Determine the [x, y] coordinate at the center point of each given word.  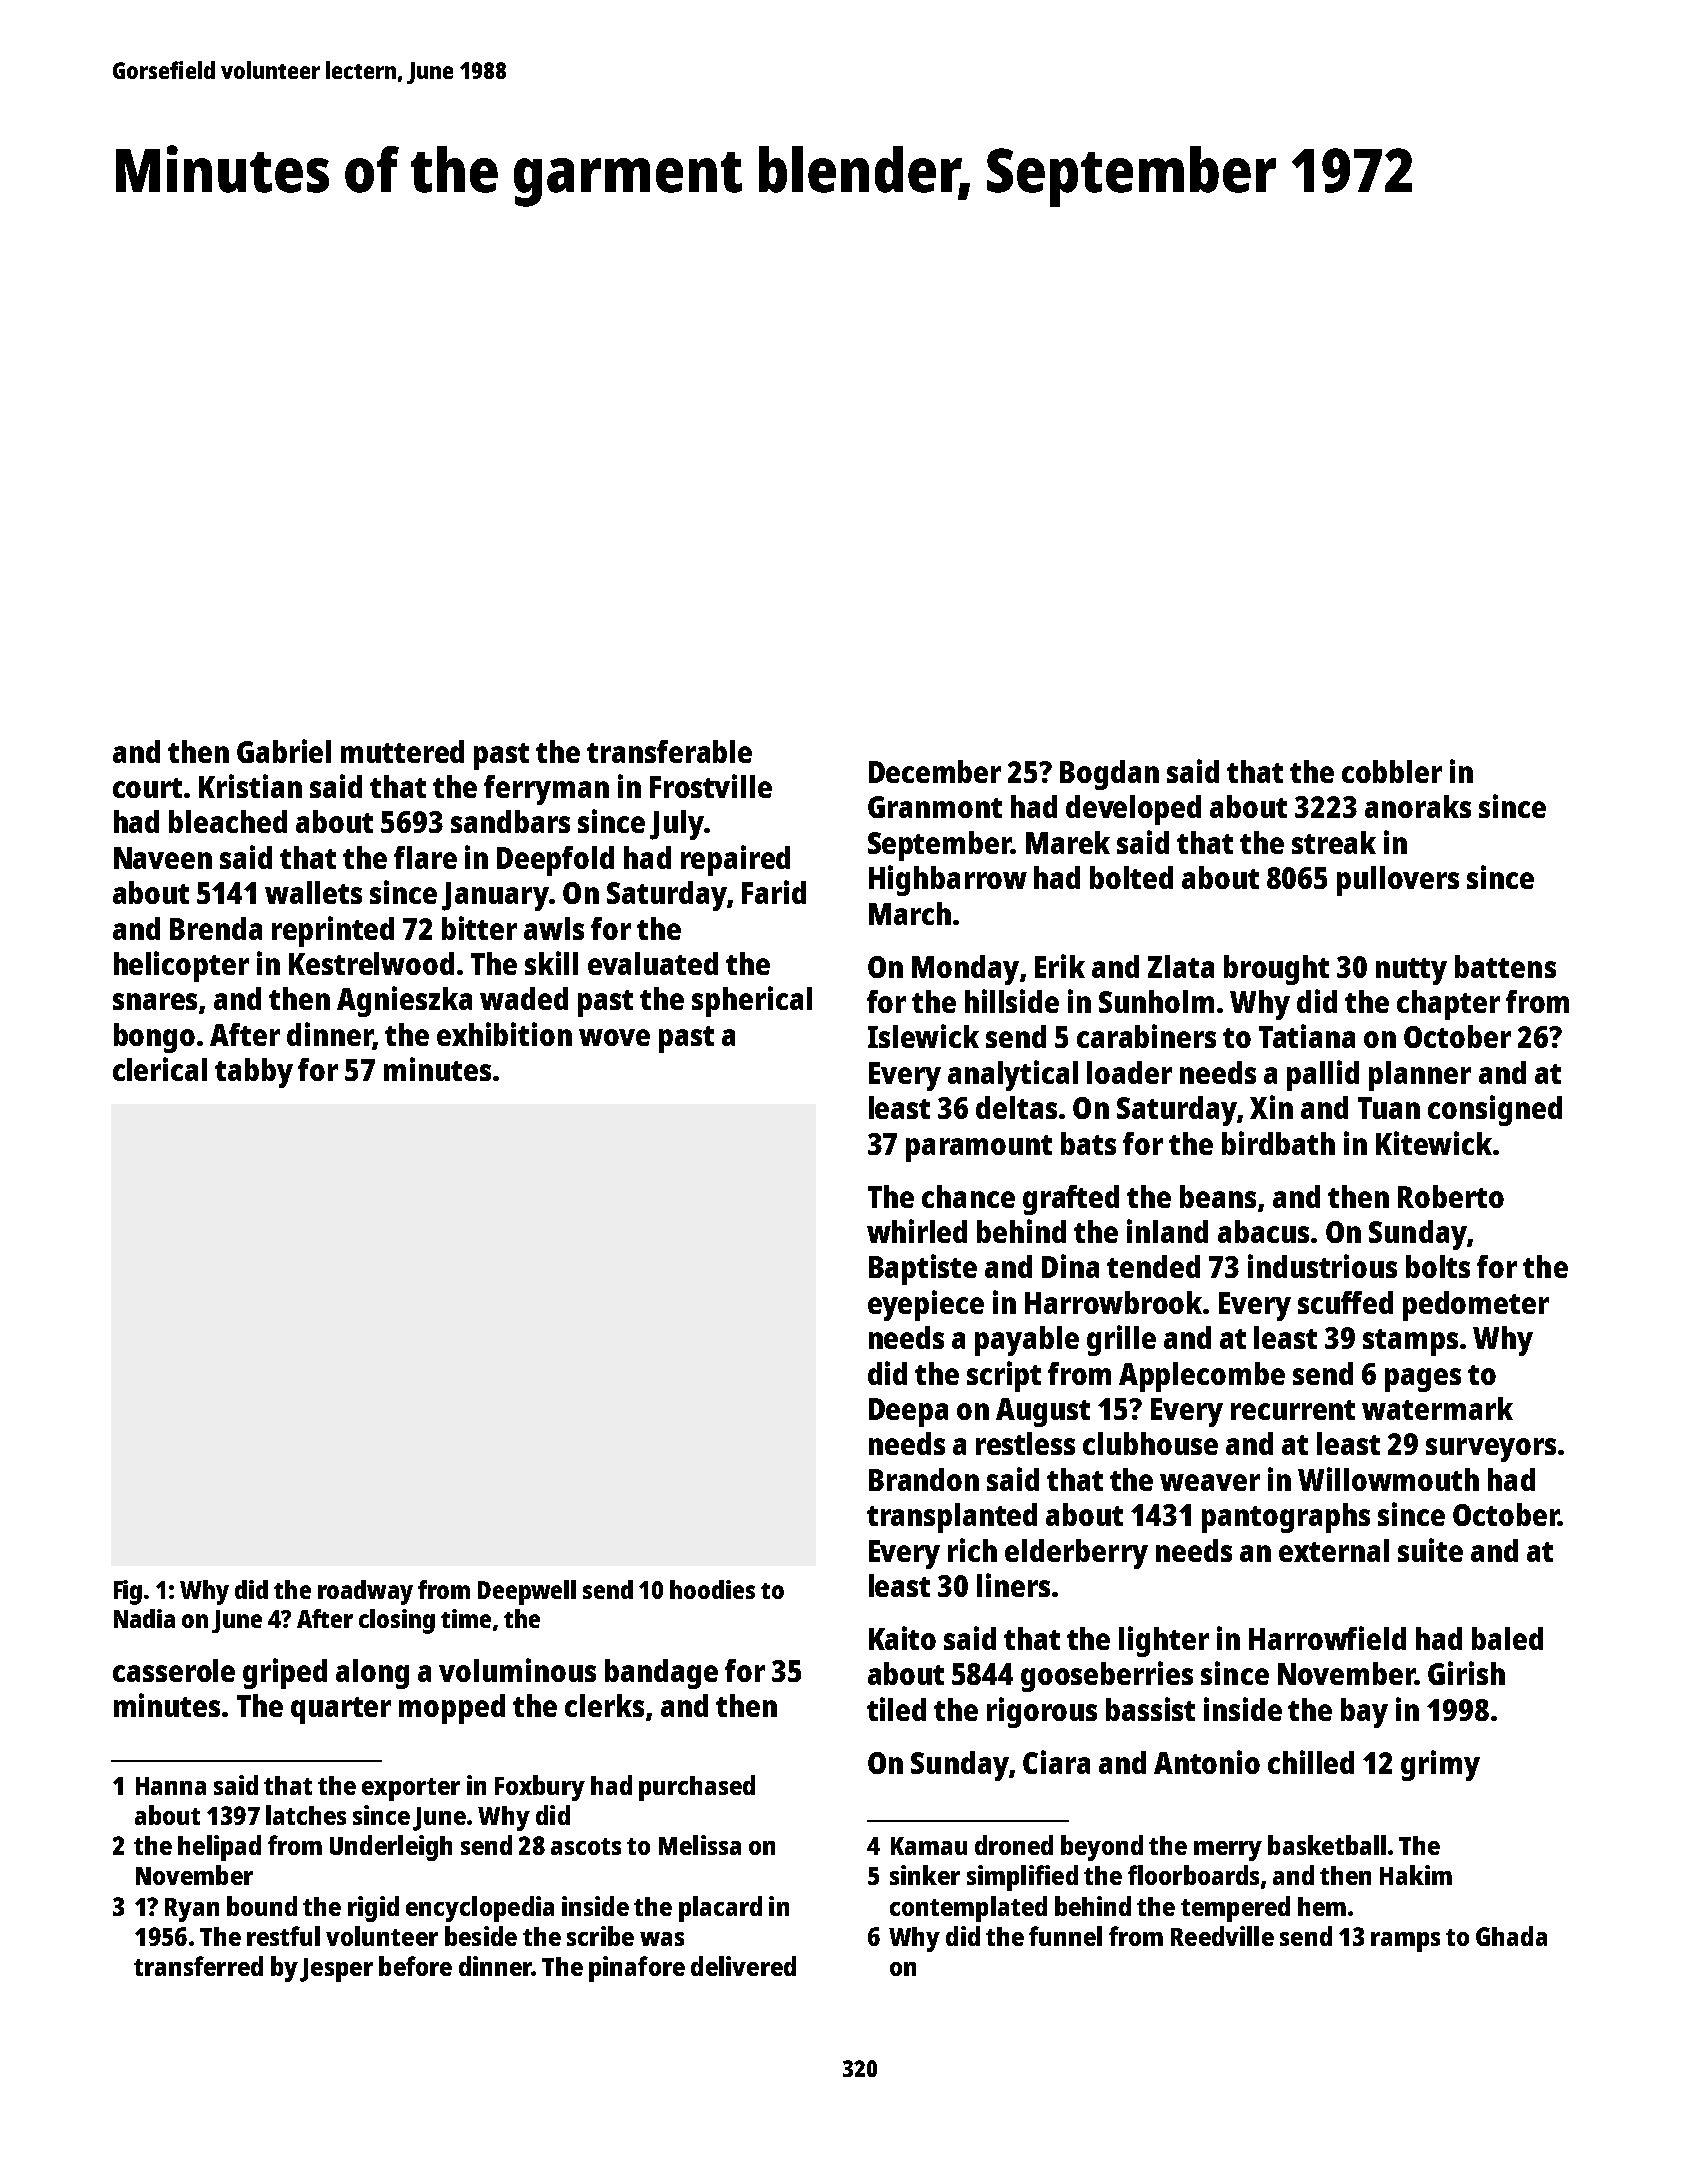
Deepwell [527, 1592]
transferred [198, 1966]
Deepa [908, 1412]
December [935, 771]
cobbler [1392, 771]
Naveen [163, 858]
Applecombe [1202, 1377]
